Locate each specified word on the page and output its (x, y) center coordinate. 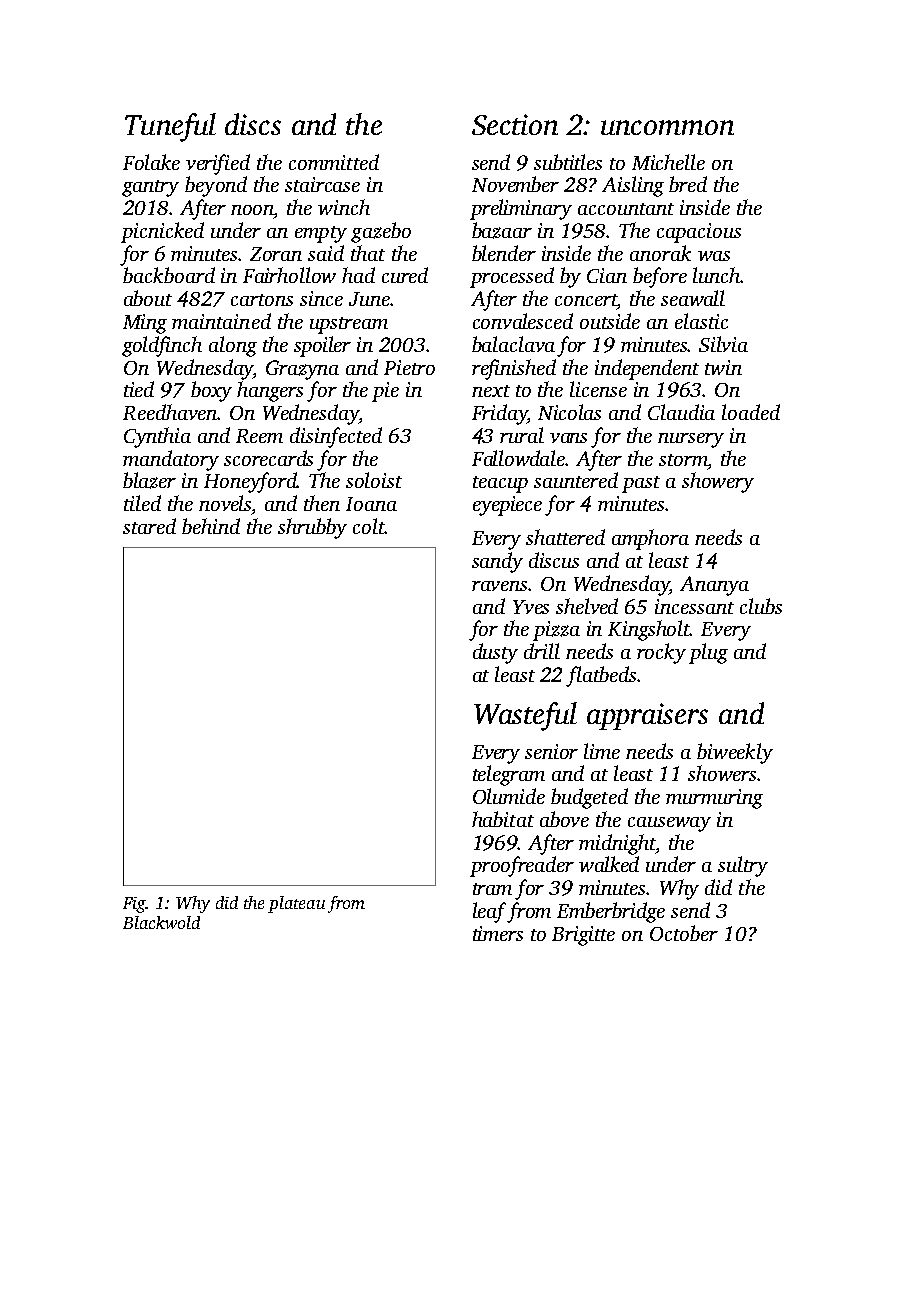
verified (218, 164)
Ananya (714, 586)
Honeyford (250, 482)
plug (708, 653)
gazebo (381, 232)
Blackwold (161, 922)
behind (211, 526)
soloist (374, 480)
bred (688, 184)
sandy (497, 562)
